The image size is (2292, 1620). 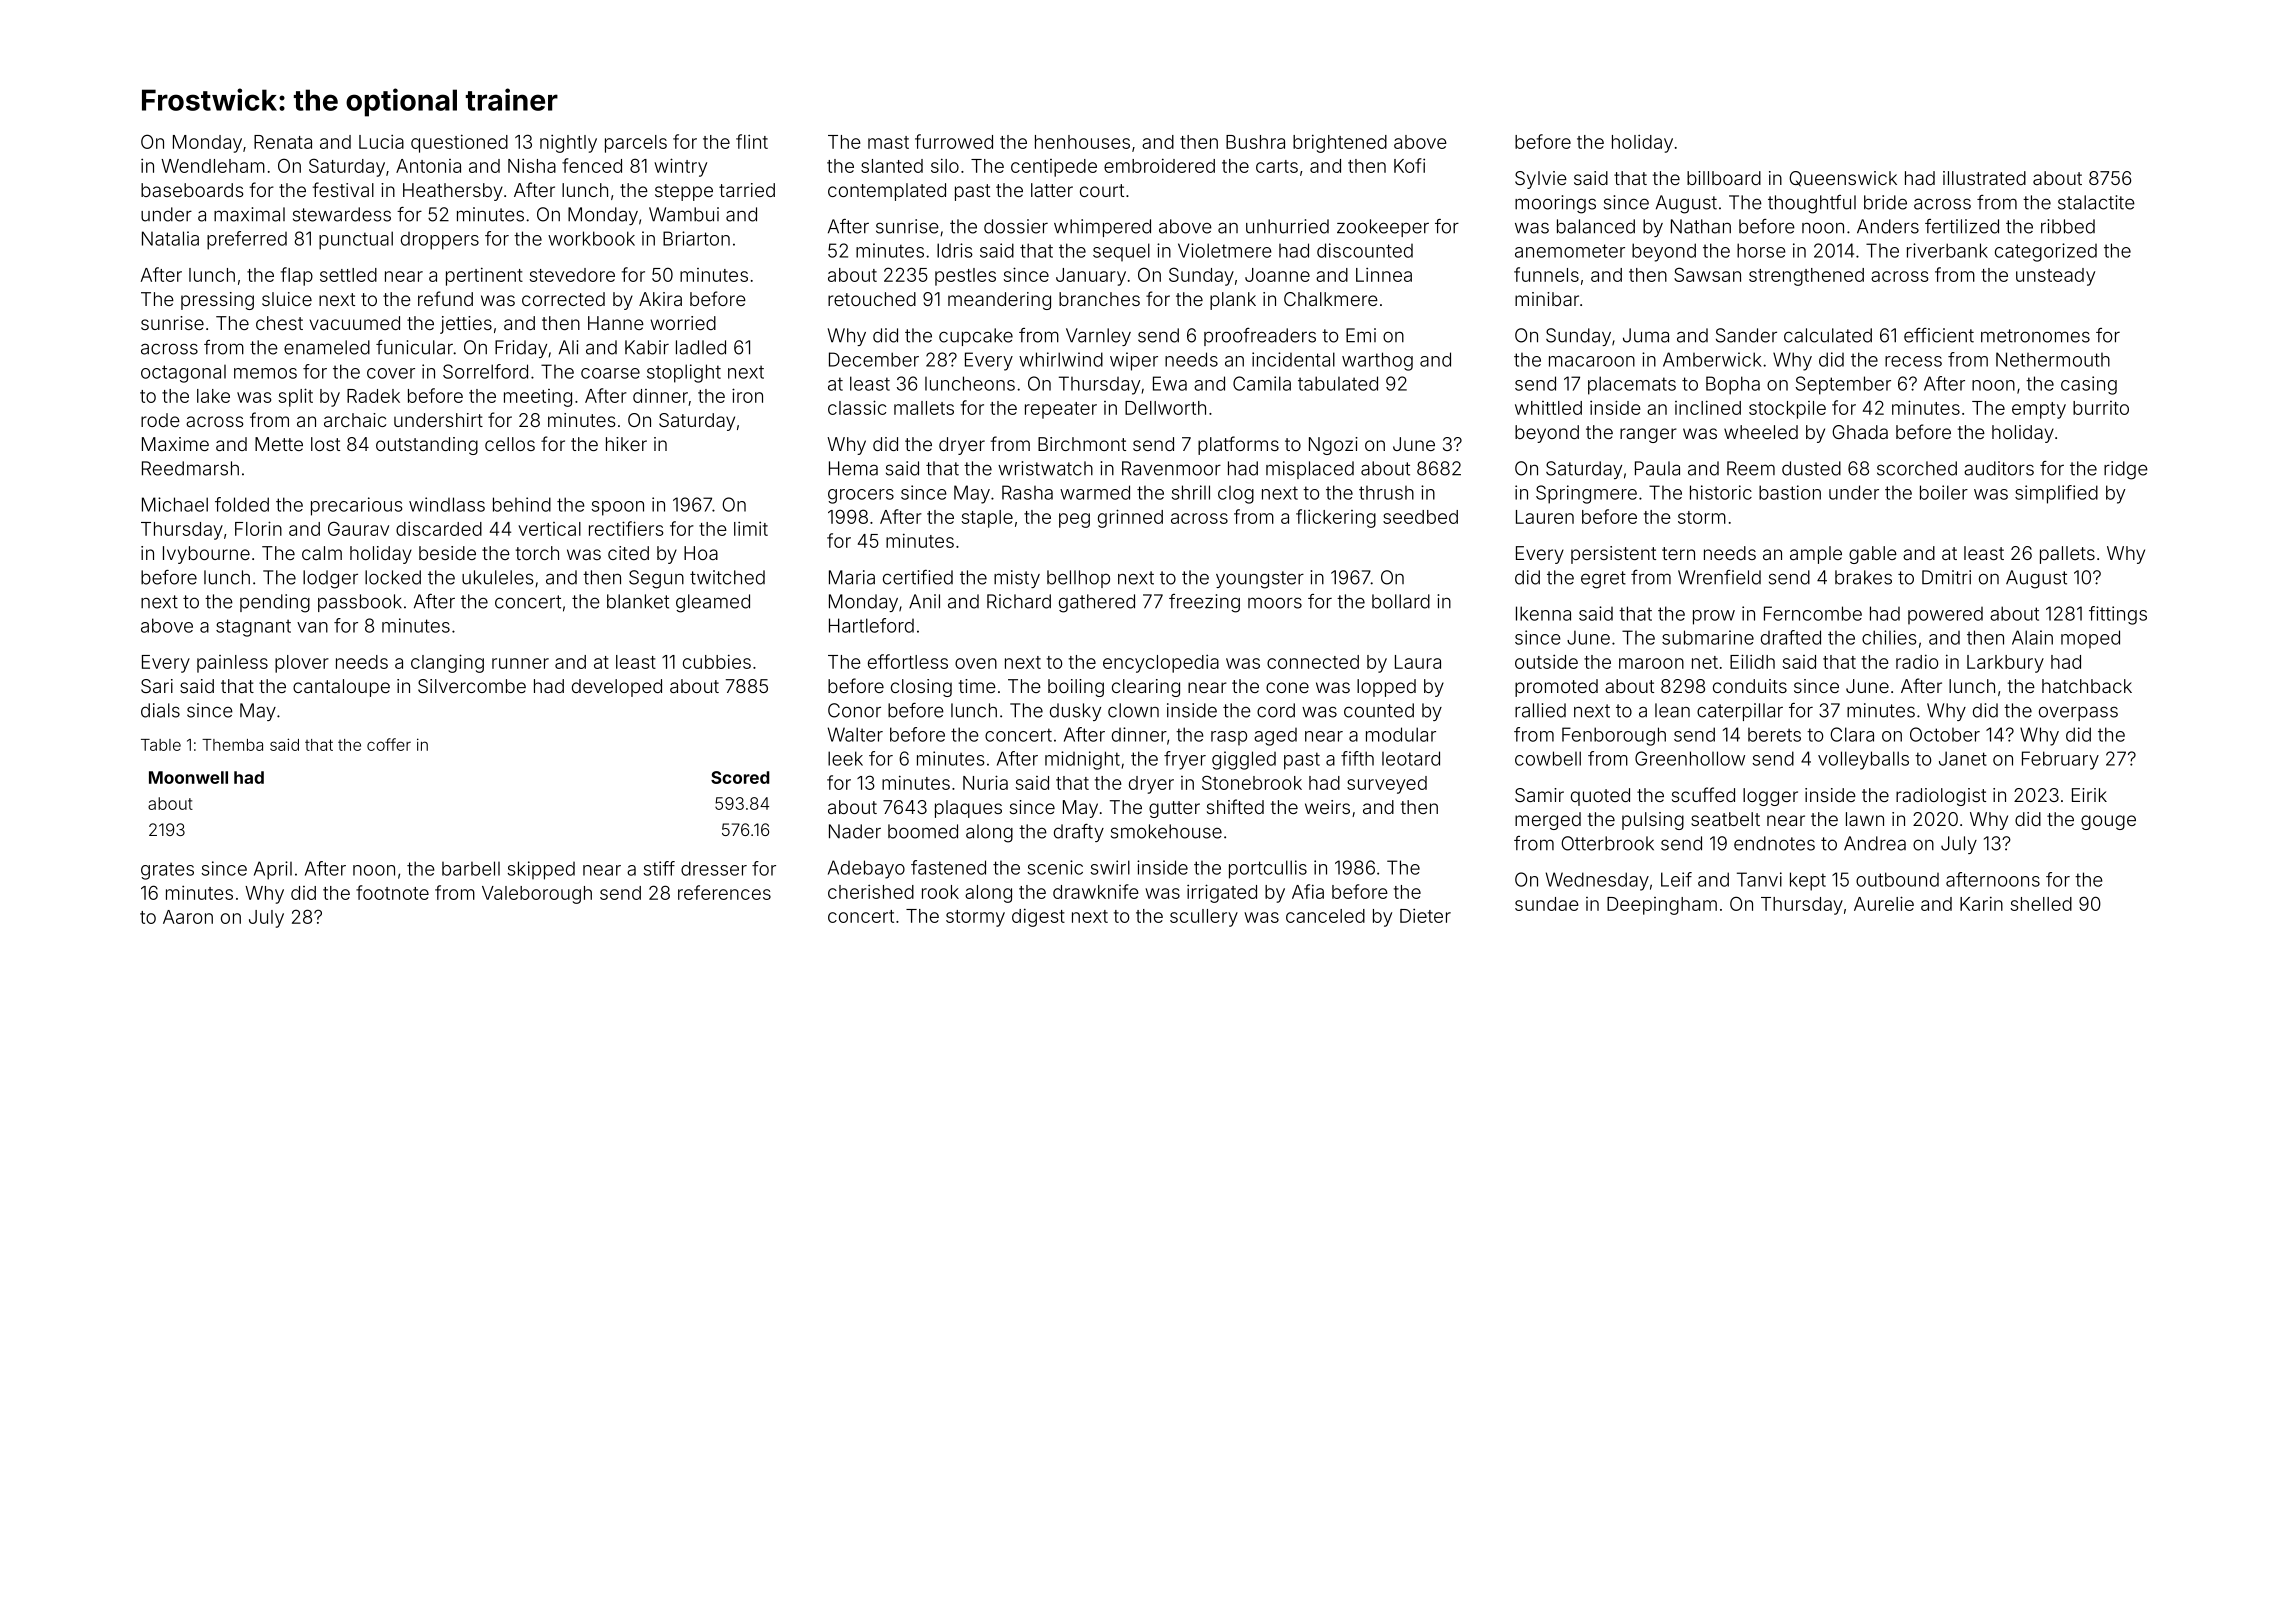 What do you see at coordinates (1984, 178) in the document?
I see `illustrated` at bounding box center [1984, 178].
